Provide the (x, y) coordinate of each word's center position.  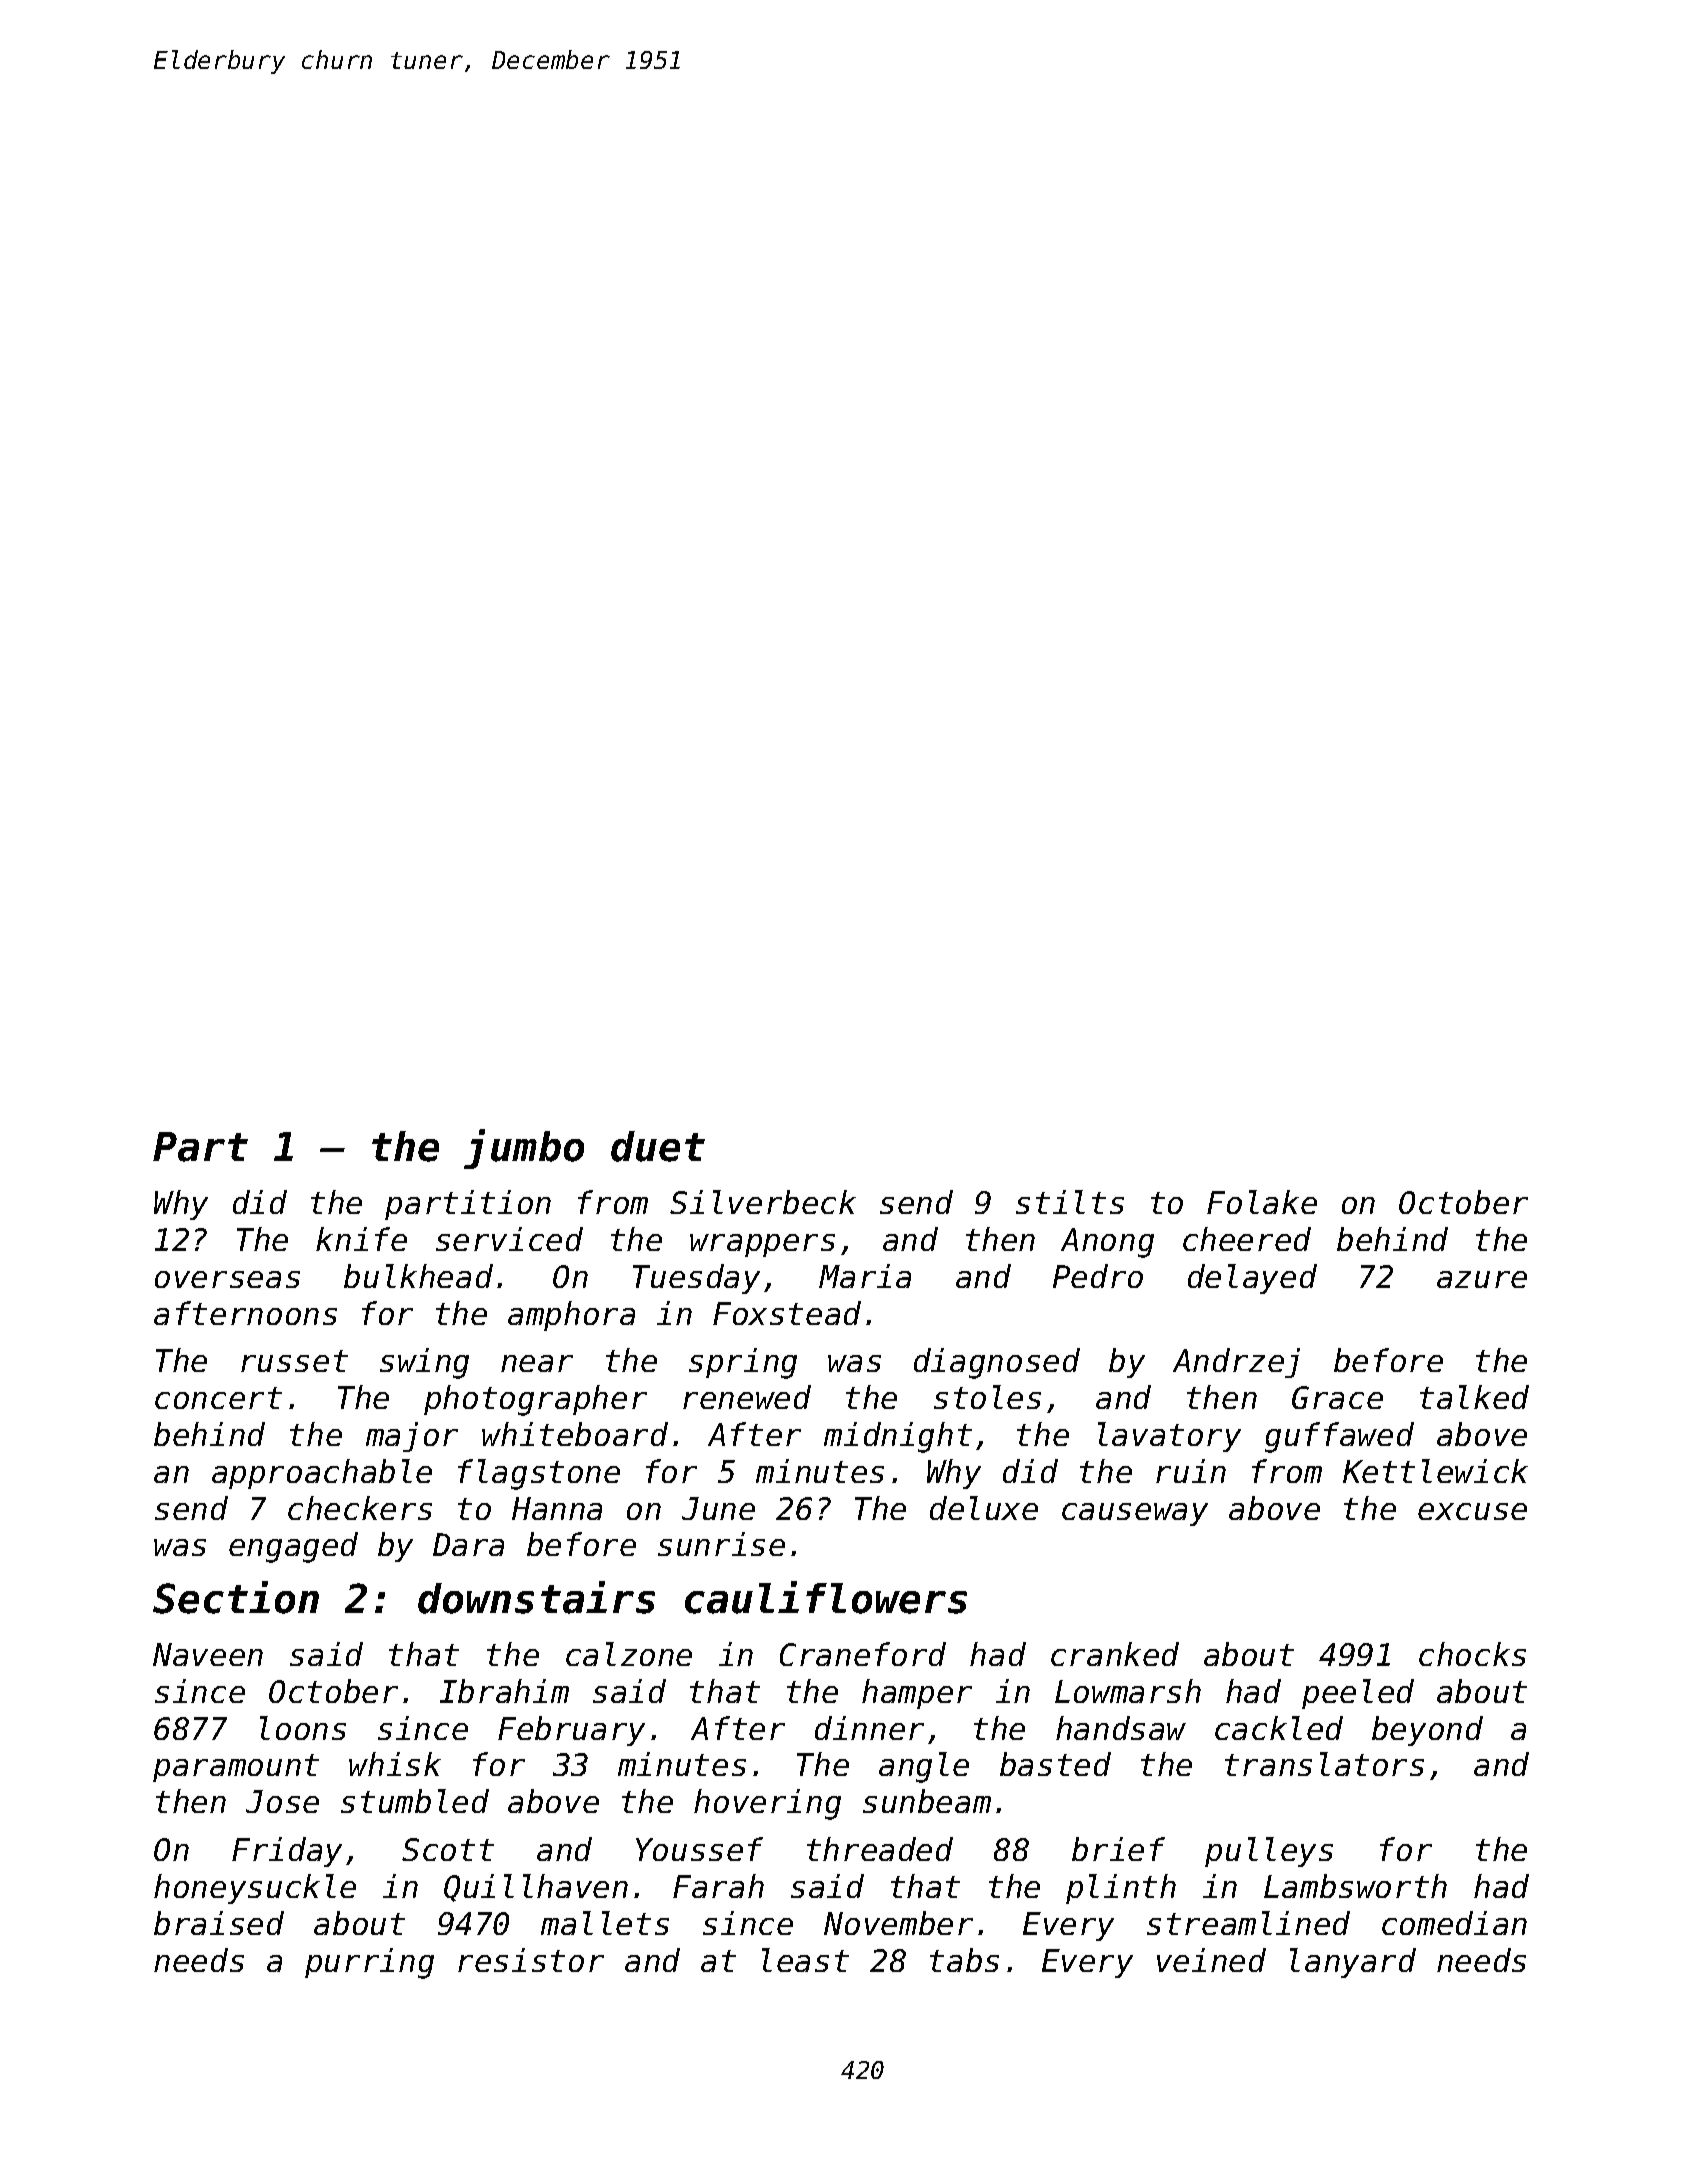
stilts (1070, 1202)
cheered (1247, 1239)
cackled (1279, 1728)
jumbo (524, 1149)
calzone (629, 1654)
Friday (287, 1852)
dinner (869, 1728)
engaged (293, 1547)
